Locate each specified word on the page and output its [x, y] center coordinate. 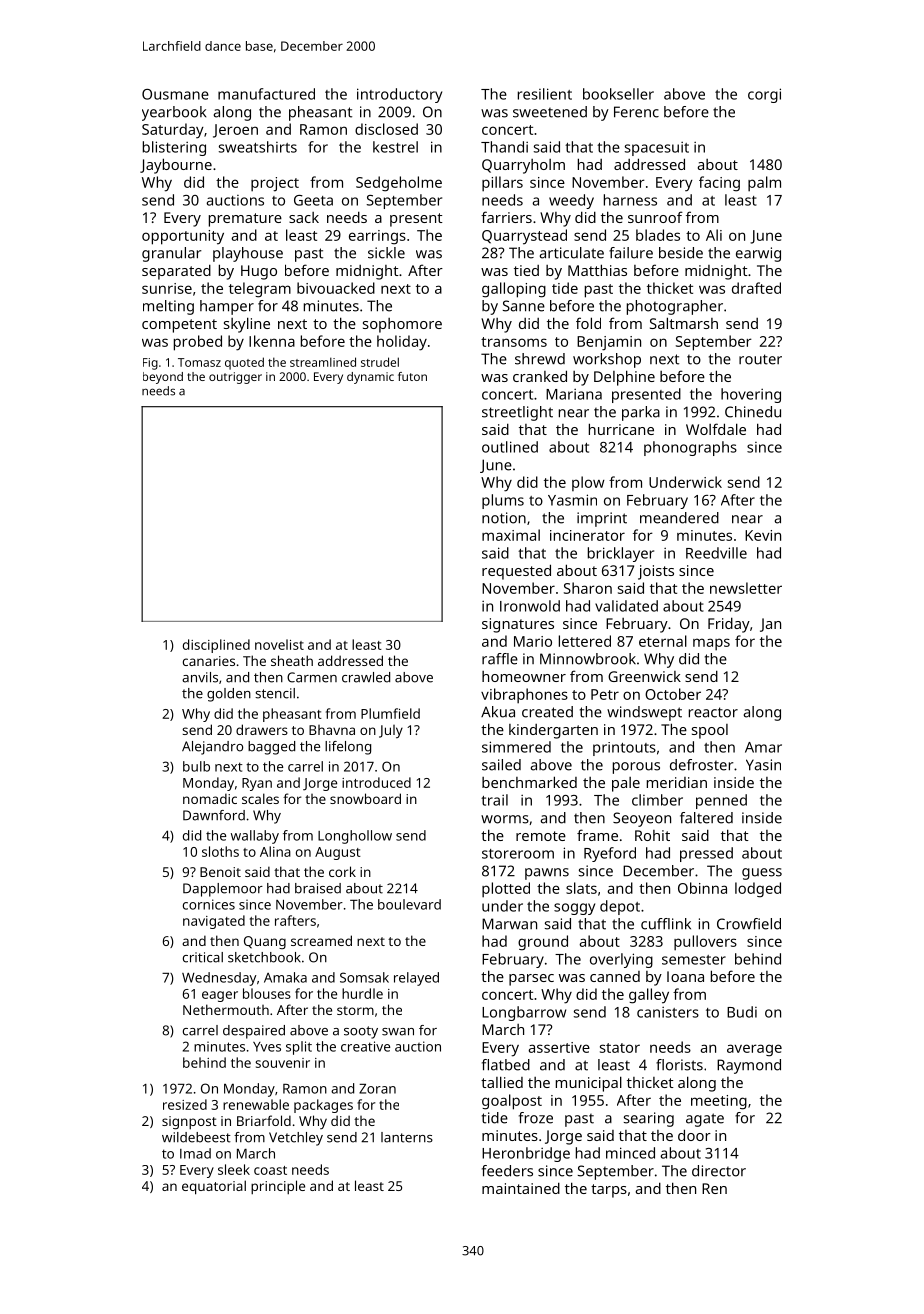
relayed [416, 979]
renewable [256, 1104]
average [754, 1050]
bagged [271, 748]
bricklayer [621, 554]
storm [355, 1010]
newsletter [746, 588]
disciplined [216, 646]
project [275, 184]
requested [516, 572]
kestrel [395, 147]
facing [719, 184]
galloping [514, 290]
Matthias [597, 270]
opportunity [183, 237]
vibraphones [524, 696]
